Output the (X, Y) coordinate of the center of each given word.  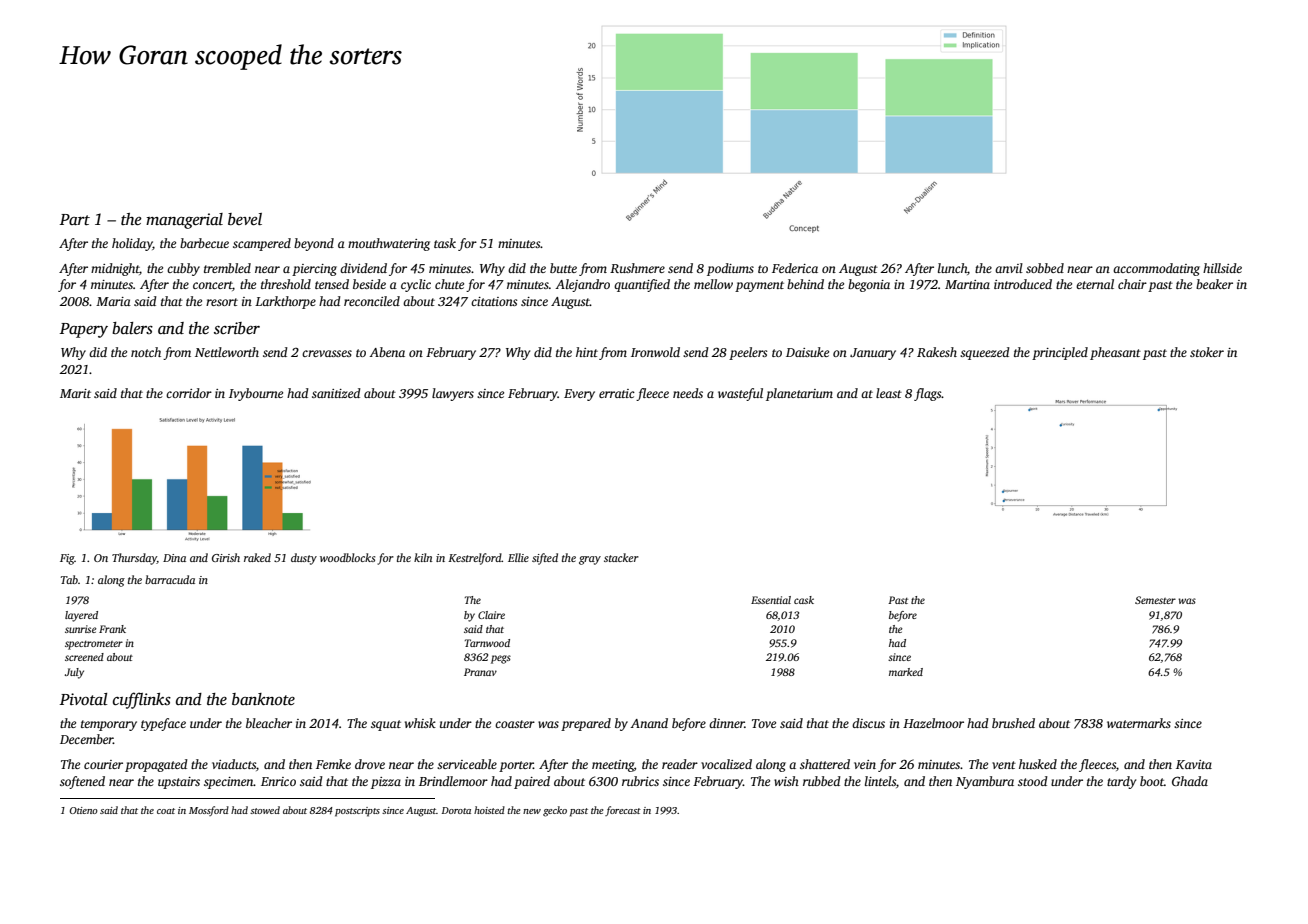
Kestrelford (475, 559)
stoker (1207, 352)
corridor (189, 393)
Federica (795, 268)
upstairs (179, 783)
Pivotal (84, 699)
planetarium (799, 394)
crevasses (327, 353)
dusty (304, 559)
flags (928, 394)
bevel (245, 219)
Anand (649, 723)
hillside (1222, 268)
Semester (1155, 600)
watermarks (1139, 723)
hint (587, 352)
